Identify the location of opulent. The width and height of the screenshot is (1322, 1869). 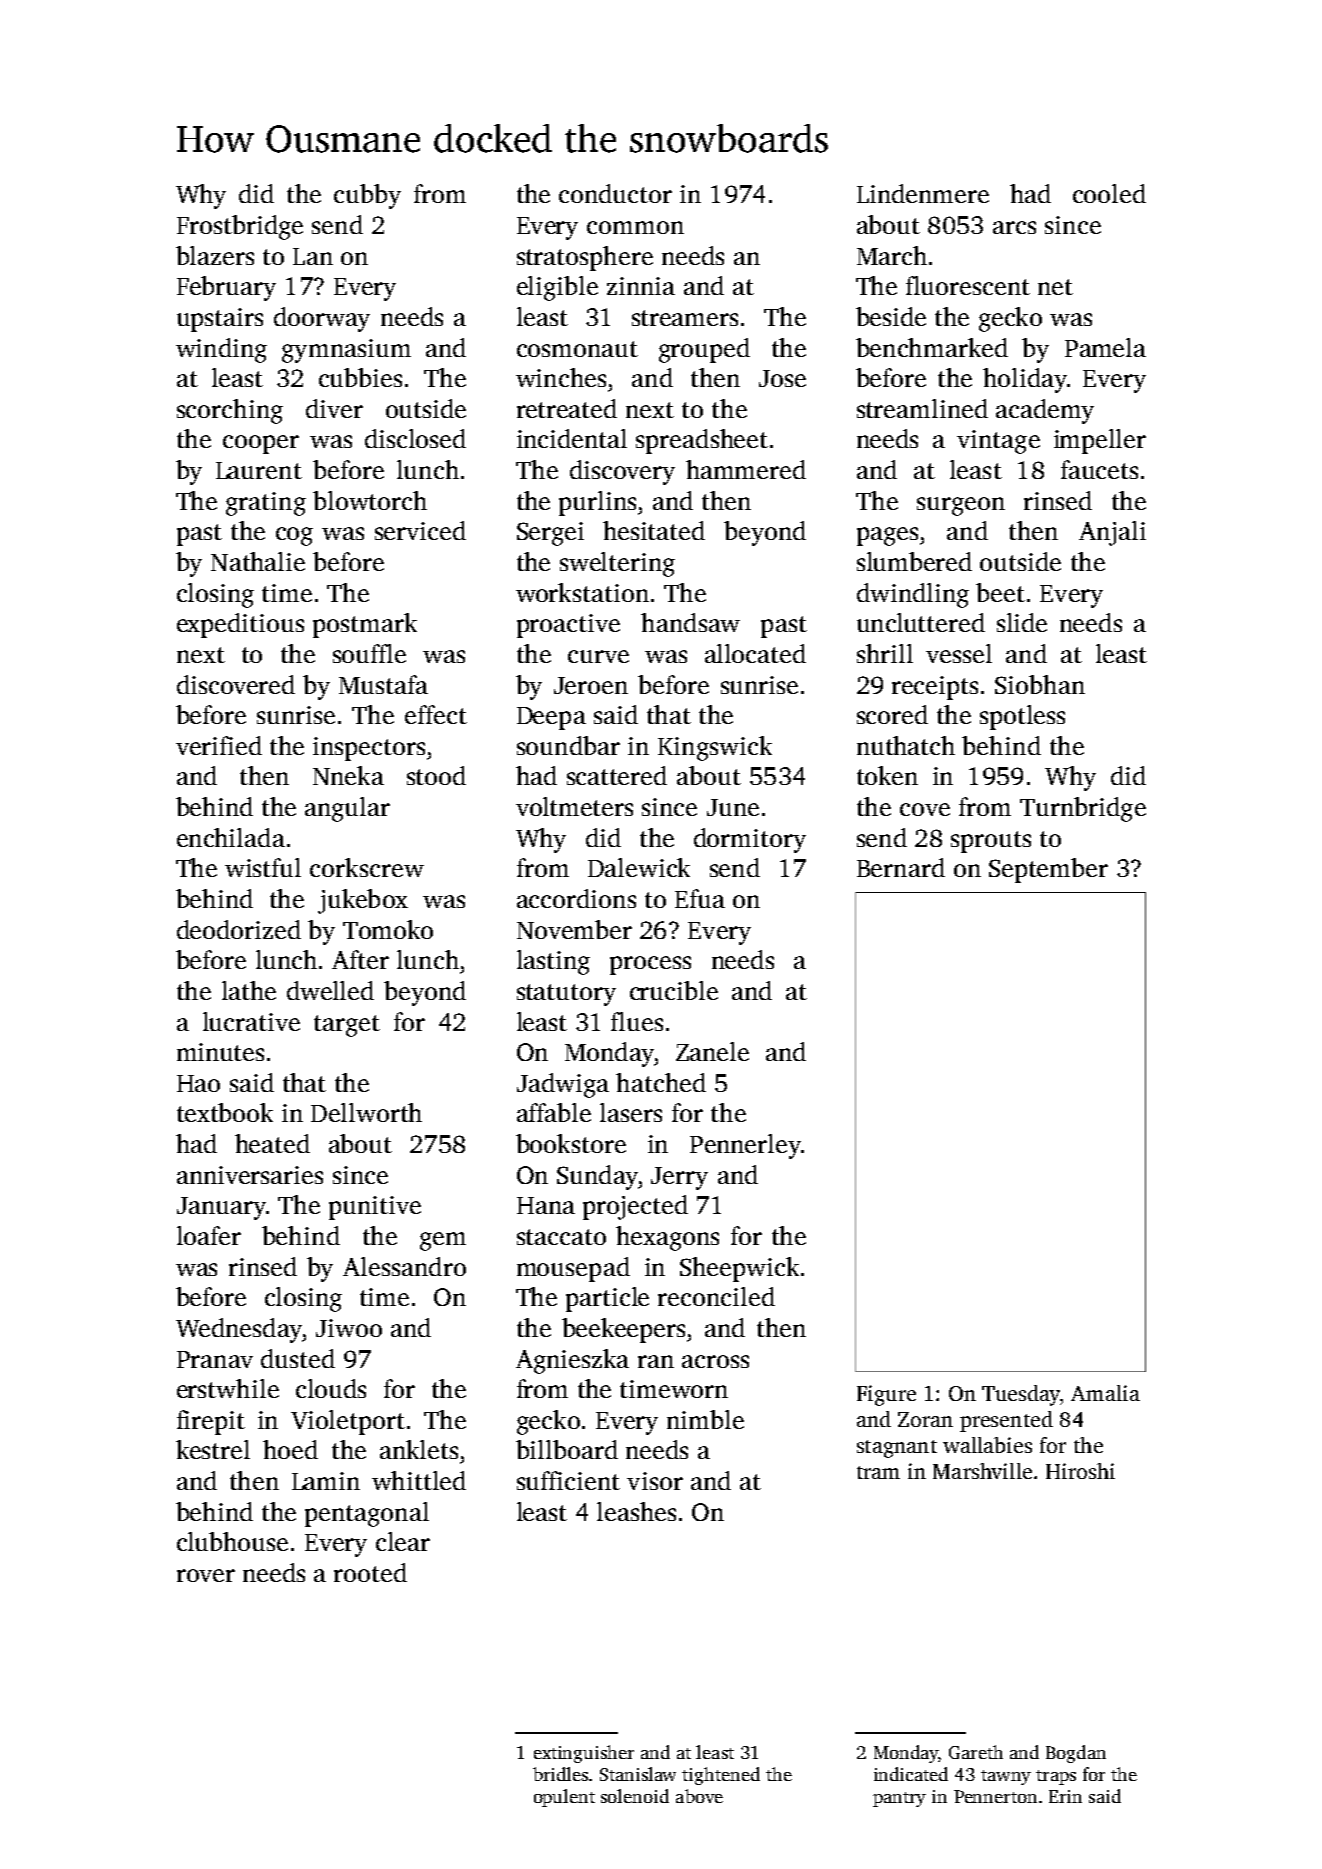
(564, 1798).
